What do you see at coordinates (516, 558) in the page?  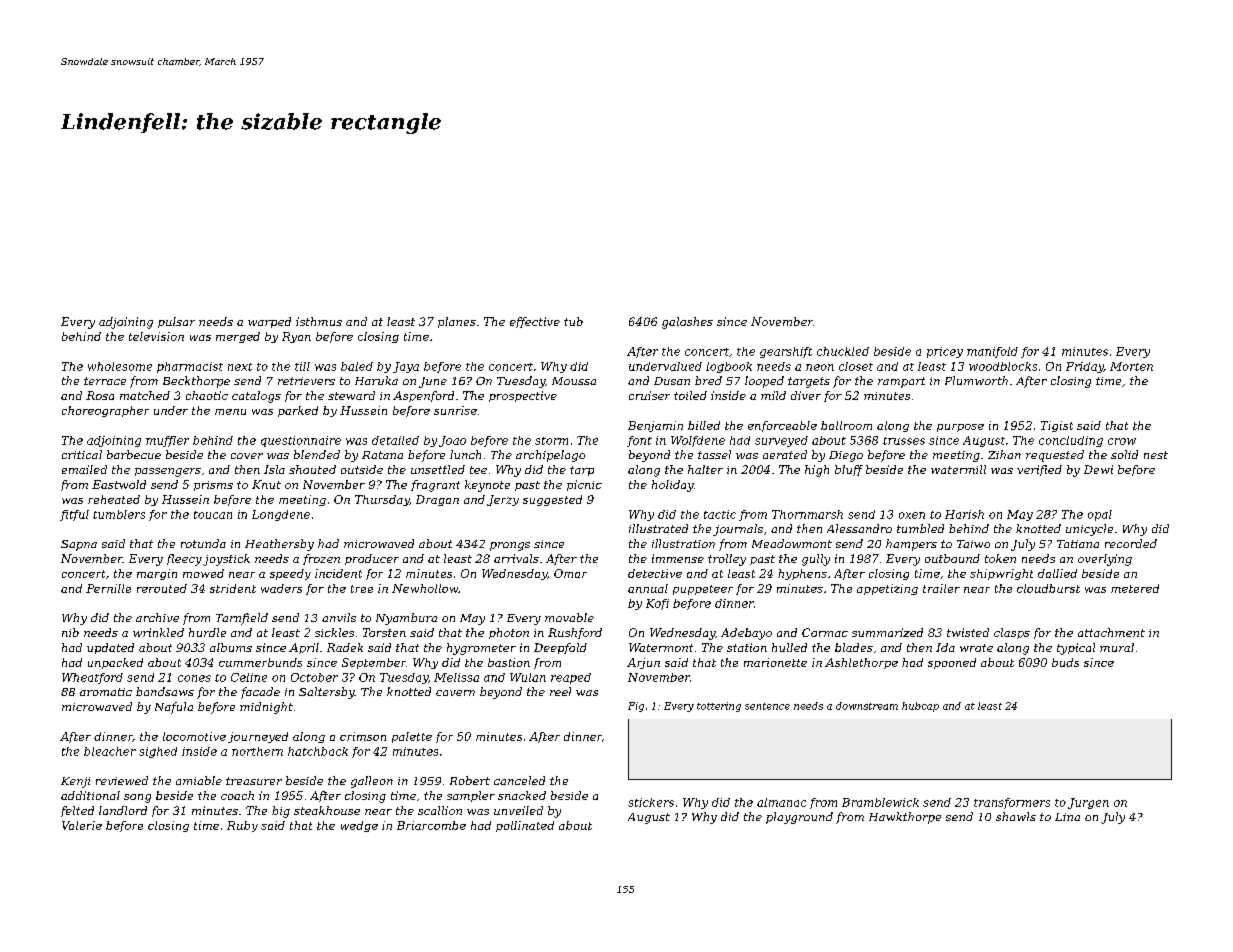 I see `arrivals` at bounding box center [516, 558].
